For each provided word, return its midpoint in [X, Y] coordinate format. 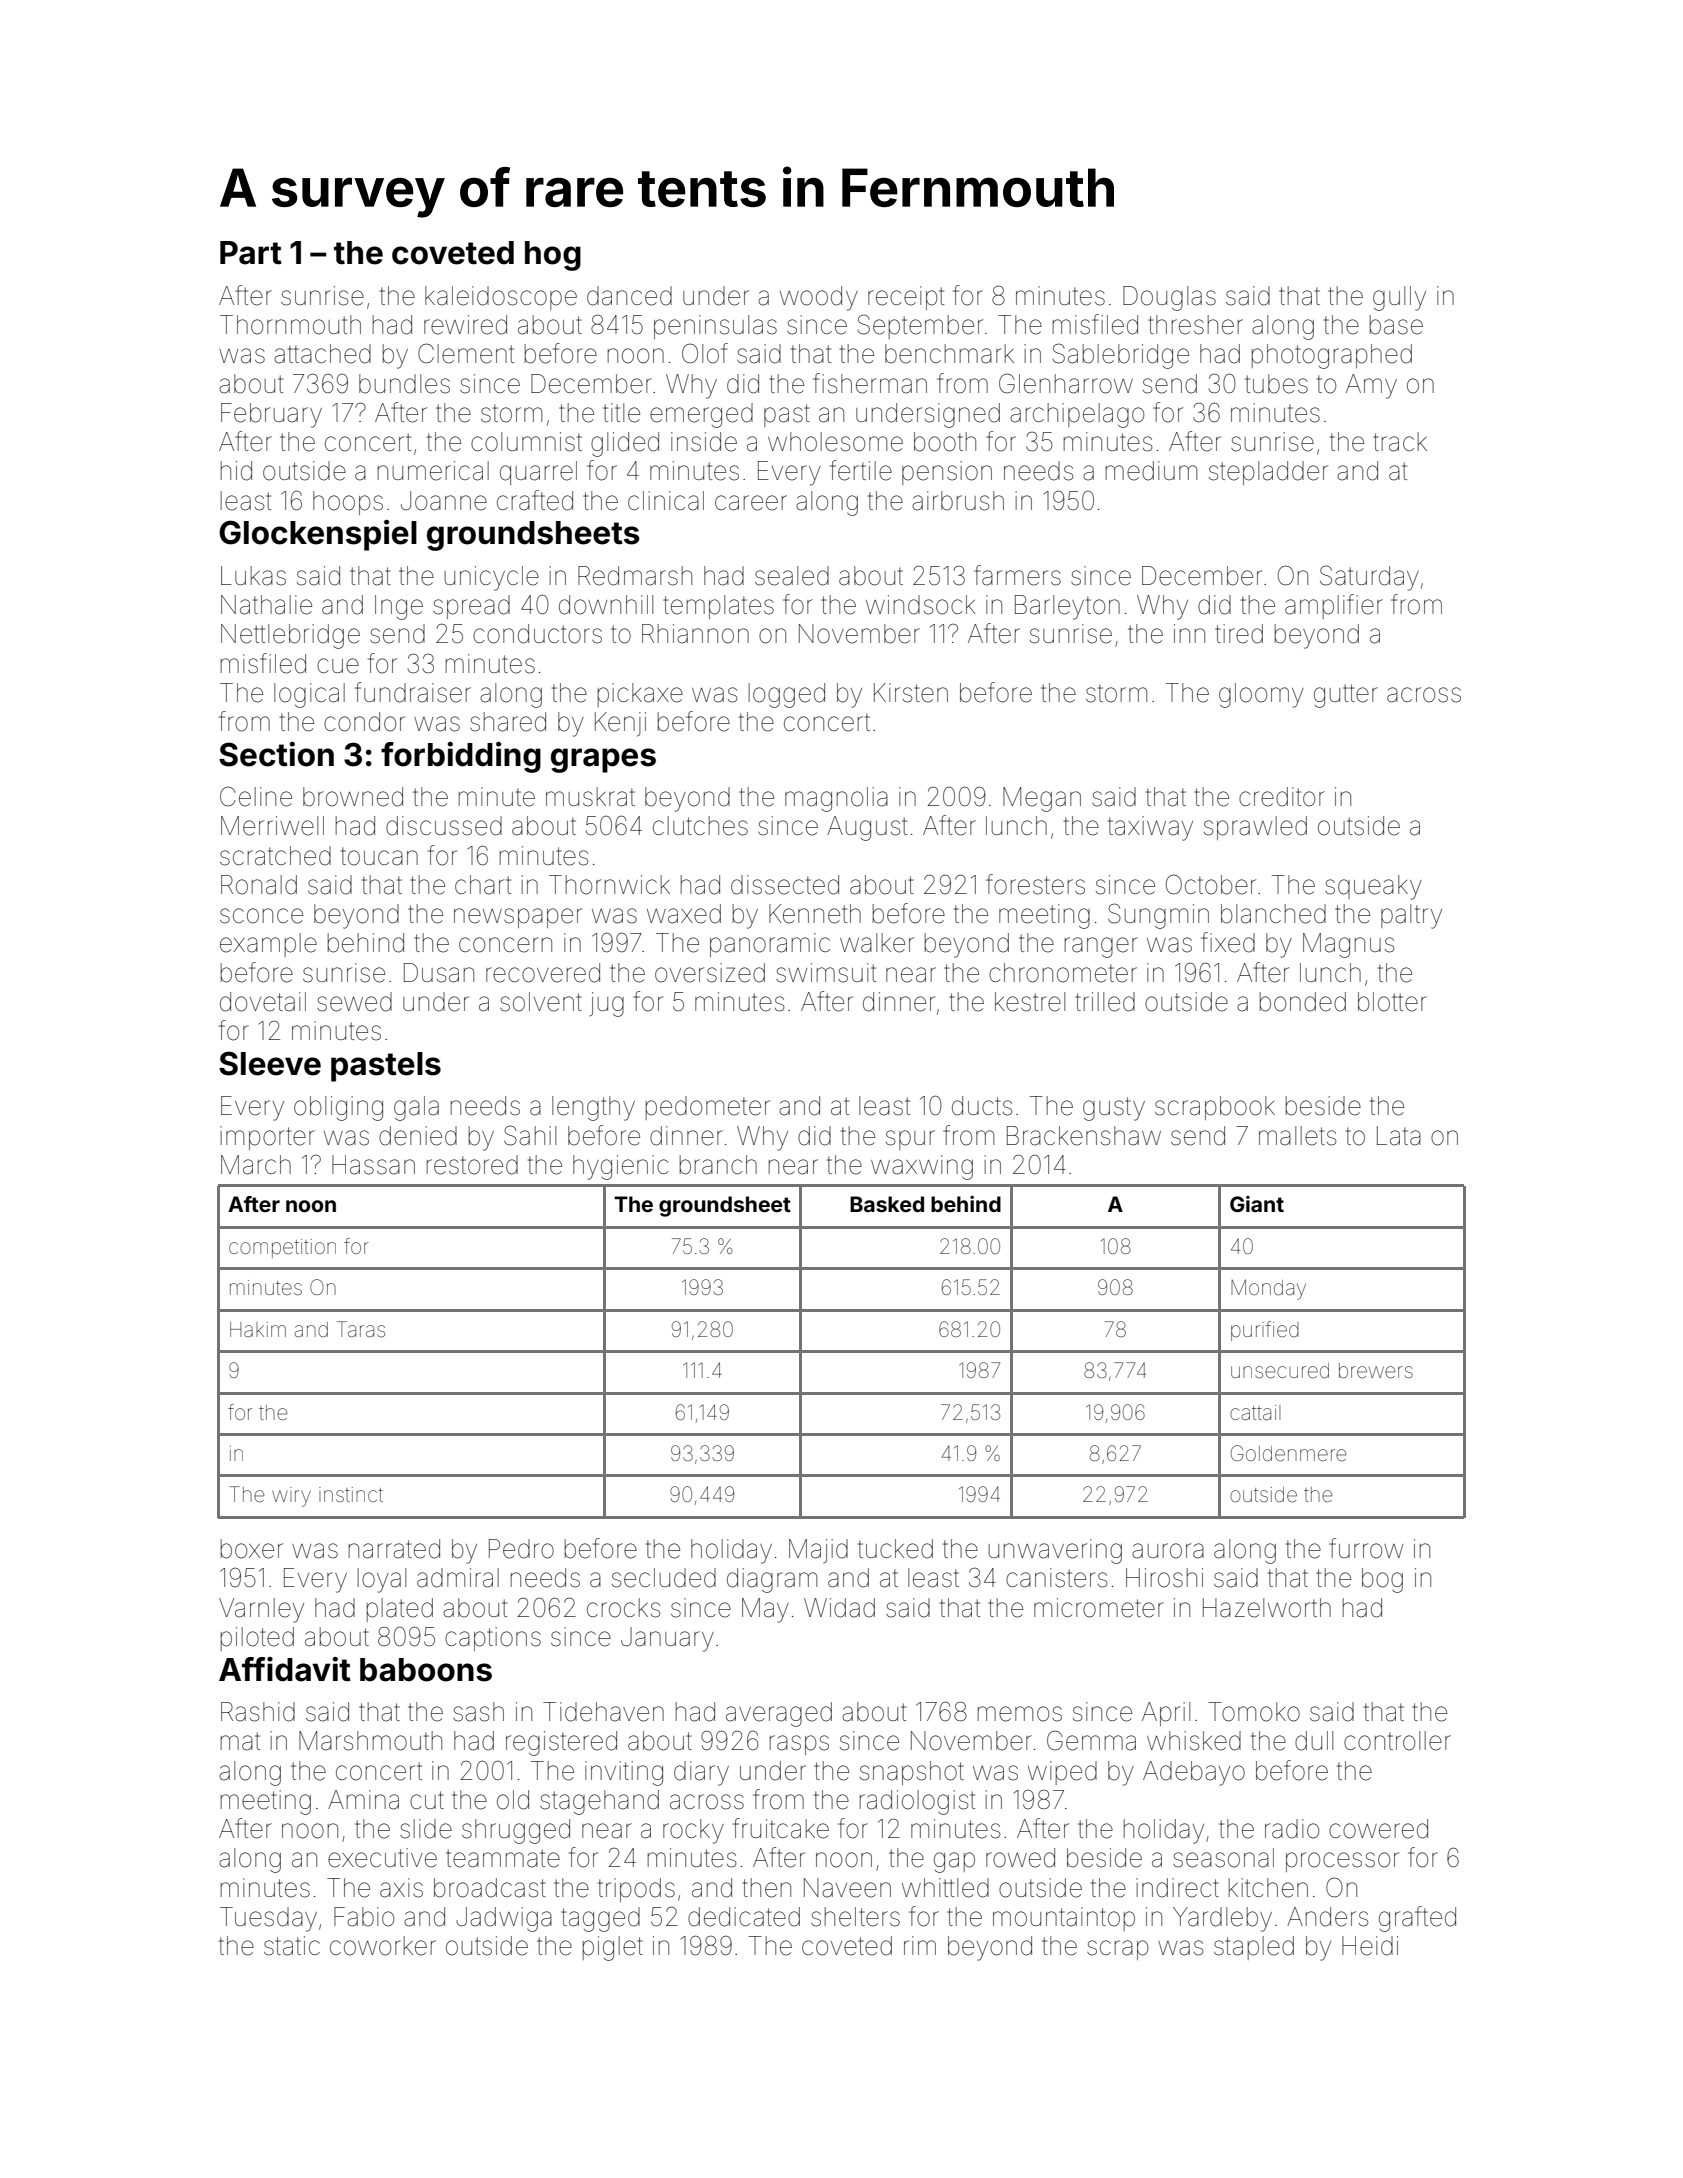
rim [920, 1945]
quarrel [538, 473]
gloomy [1261, 695]
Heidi [1370, 1946]
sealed [792, 576]
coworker [383, 1946]
